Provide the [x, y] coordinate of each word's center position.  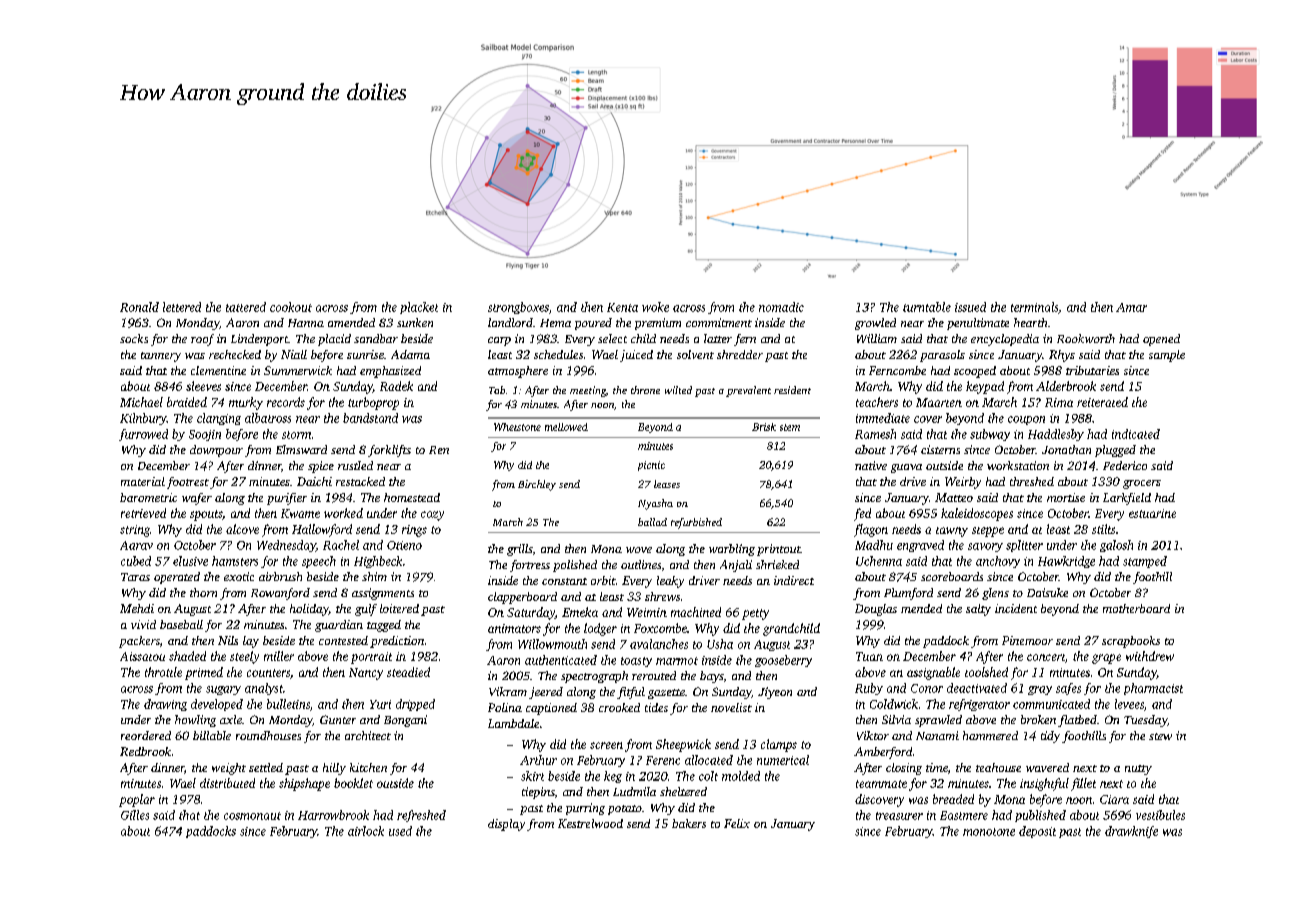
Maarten [939, 402]
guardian [339, 626]
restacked [360, 481]
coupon [1026, 420]
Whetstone [517, 427]
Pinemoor [1027, 640]
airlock [366, 831]
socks [134, 338]
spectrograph [594, 677]
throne [645, 390]
